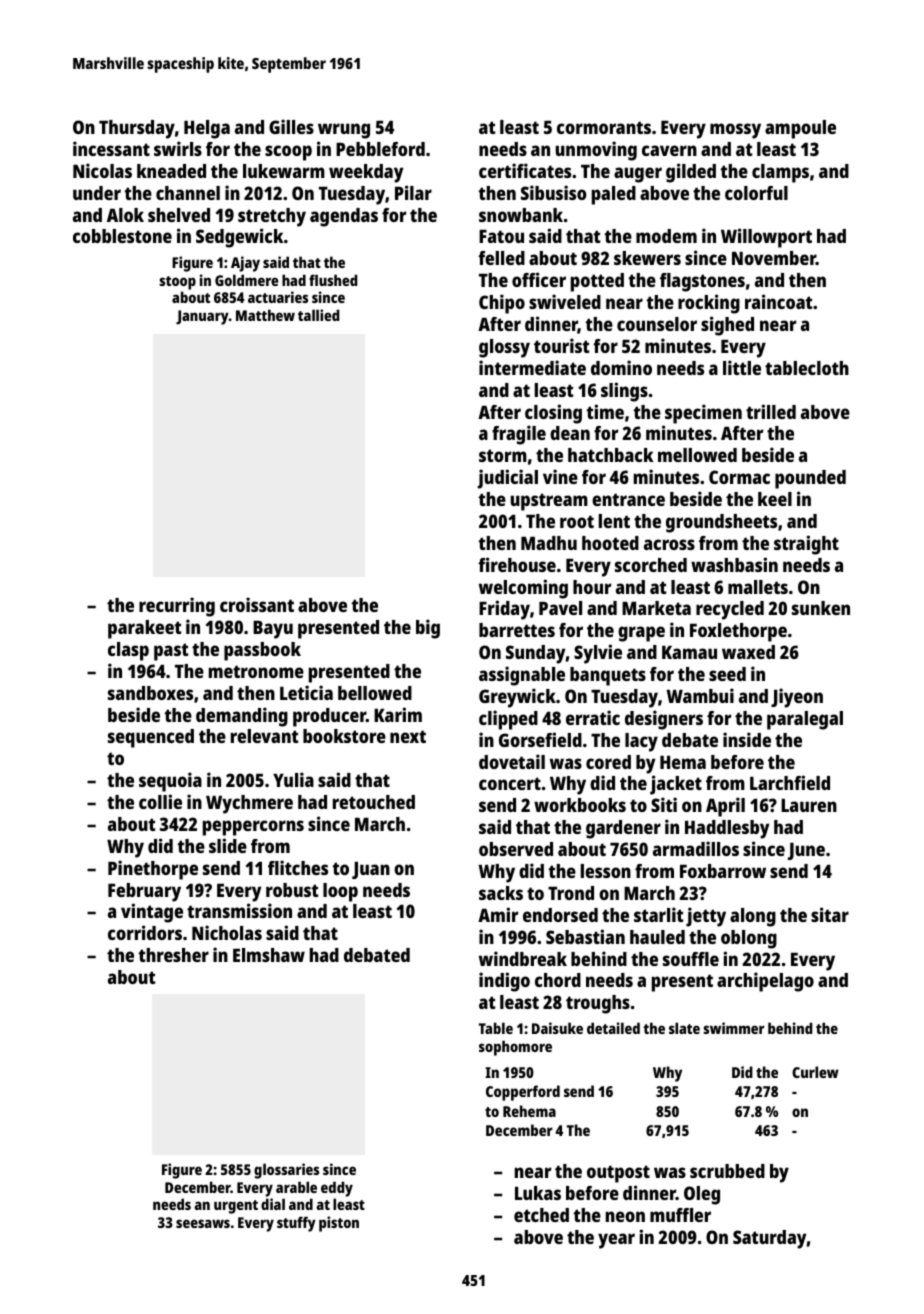  I want to click on under, so click(97, 193).
